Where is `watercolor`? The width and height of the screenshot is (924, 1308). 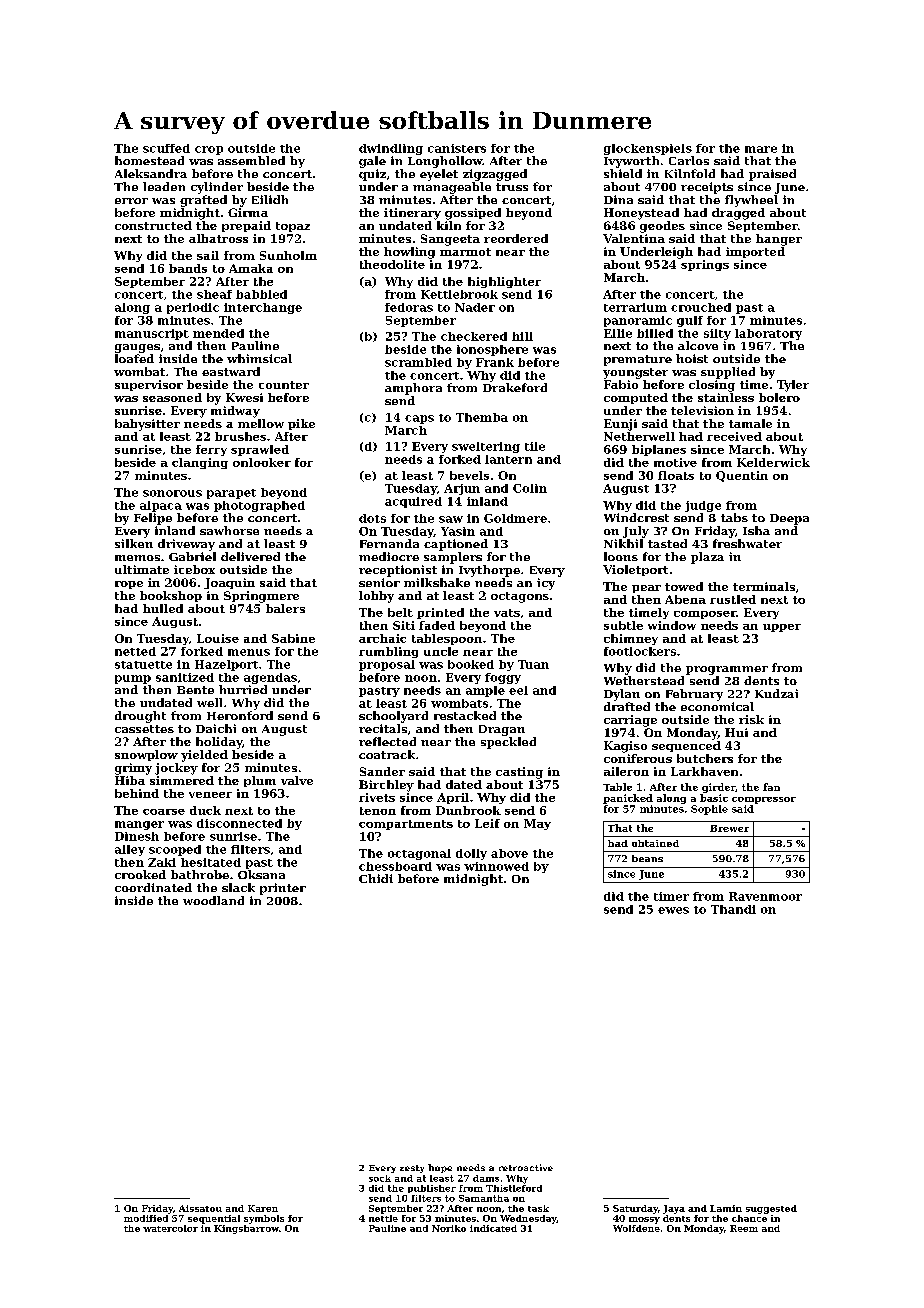
watercolor is located at coordinates (170, 1228).
